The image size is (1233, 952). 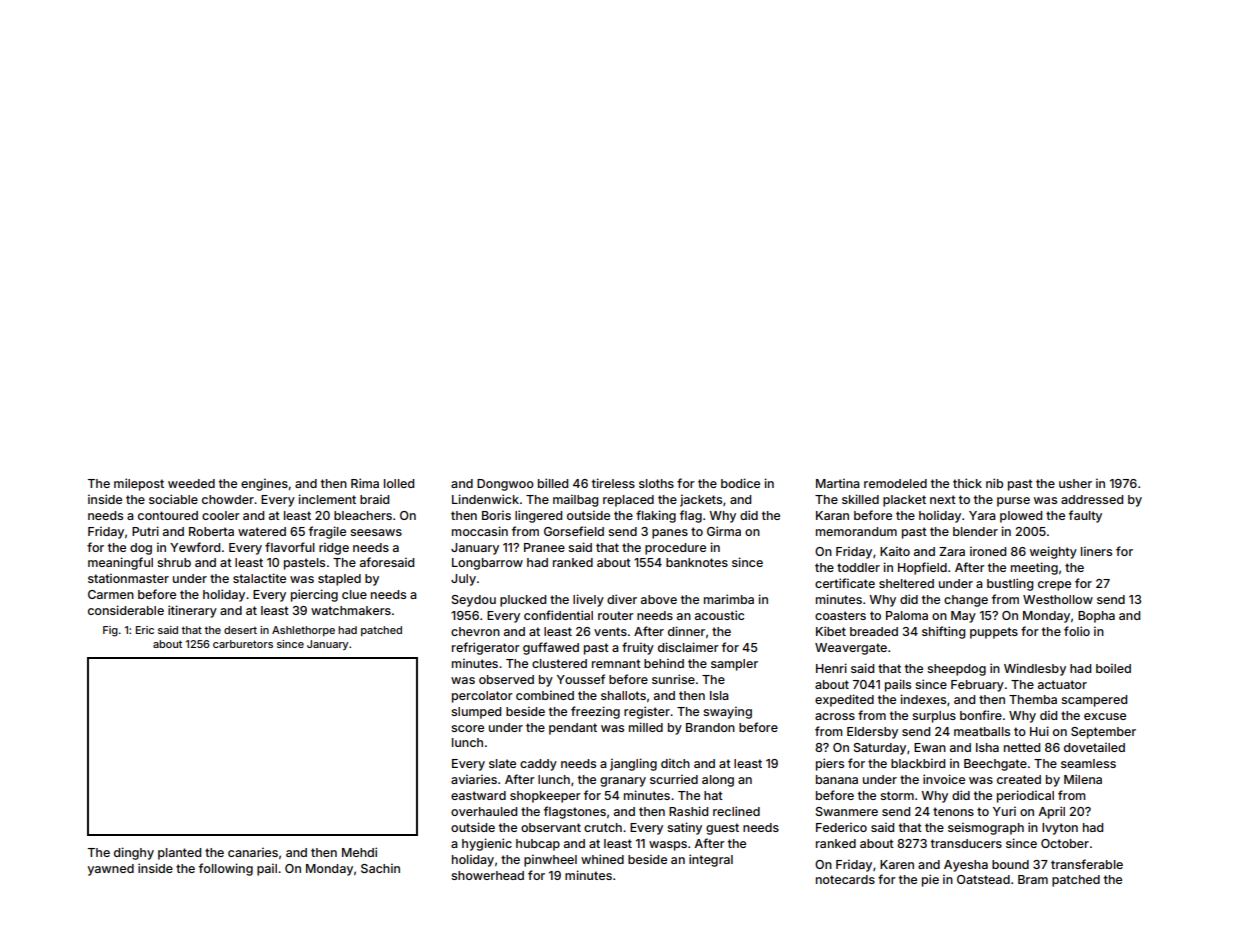 What do you see at coordinates (736, 811) in the screenshot?
I see `reclined` at bounding box center [736, 811].
